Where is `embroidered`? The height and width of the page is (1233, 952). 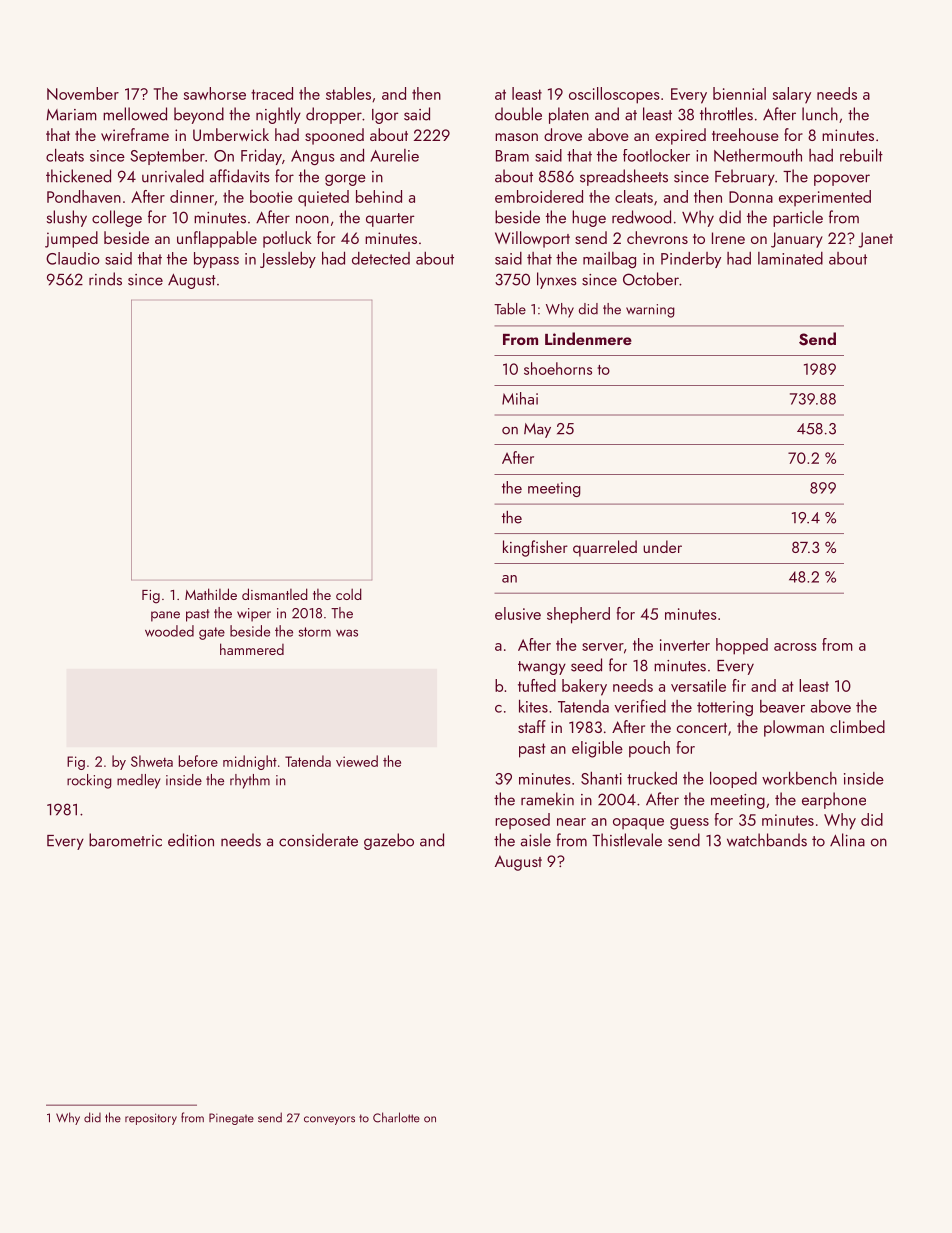
embroidered is located at coordinates (539, 196).
